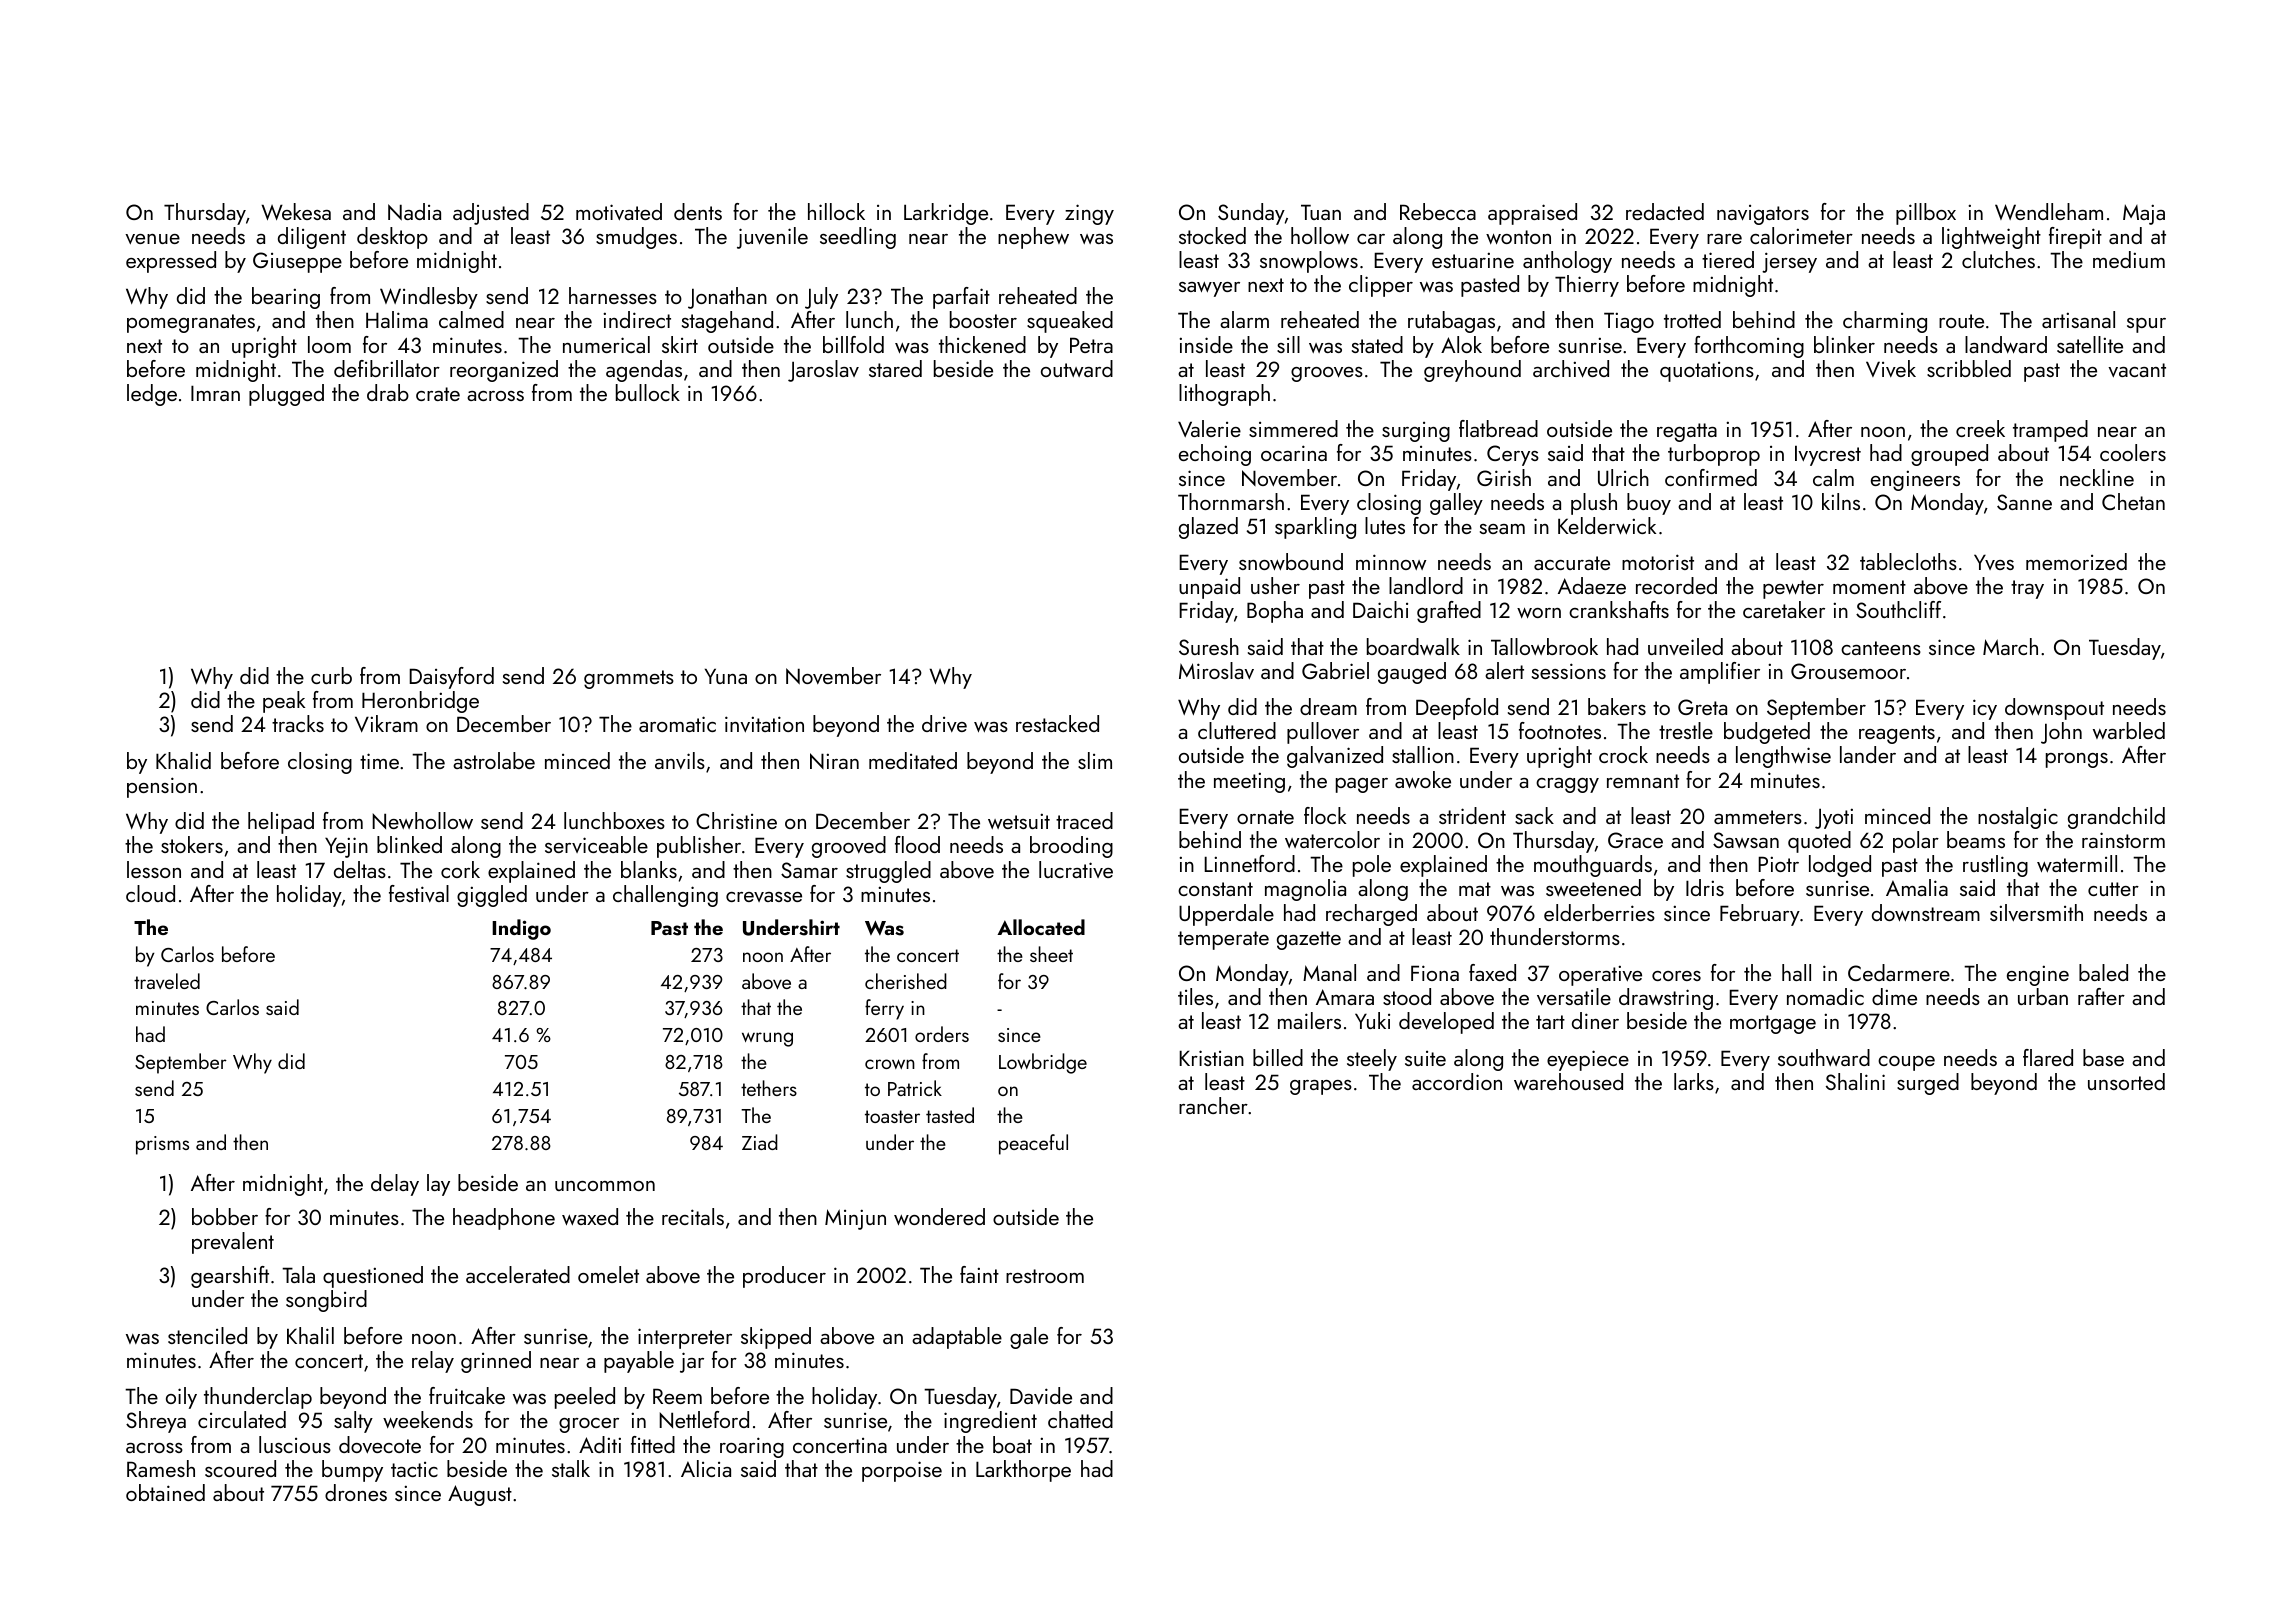 This page has height=1620, width=2292. I want to click on unveiled, so click(1685, 646).
